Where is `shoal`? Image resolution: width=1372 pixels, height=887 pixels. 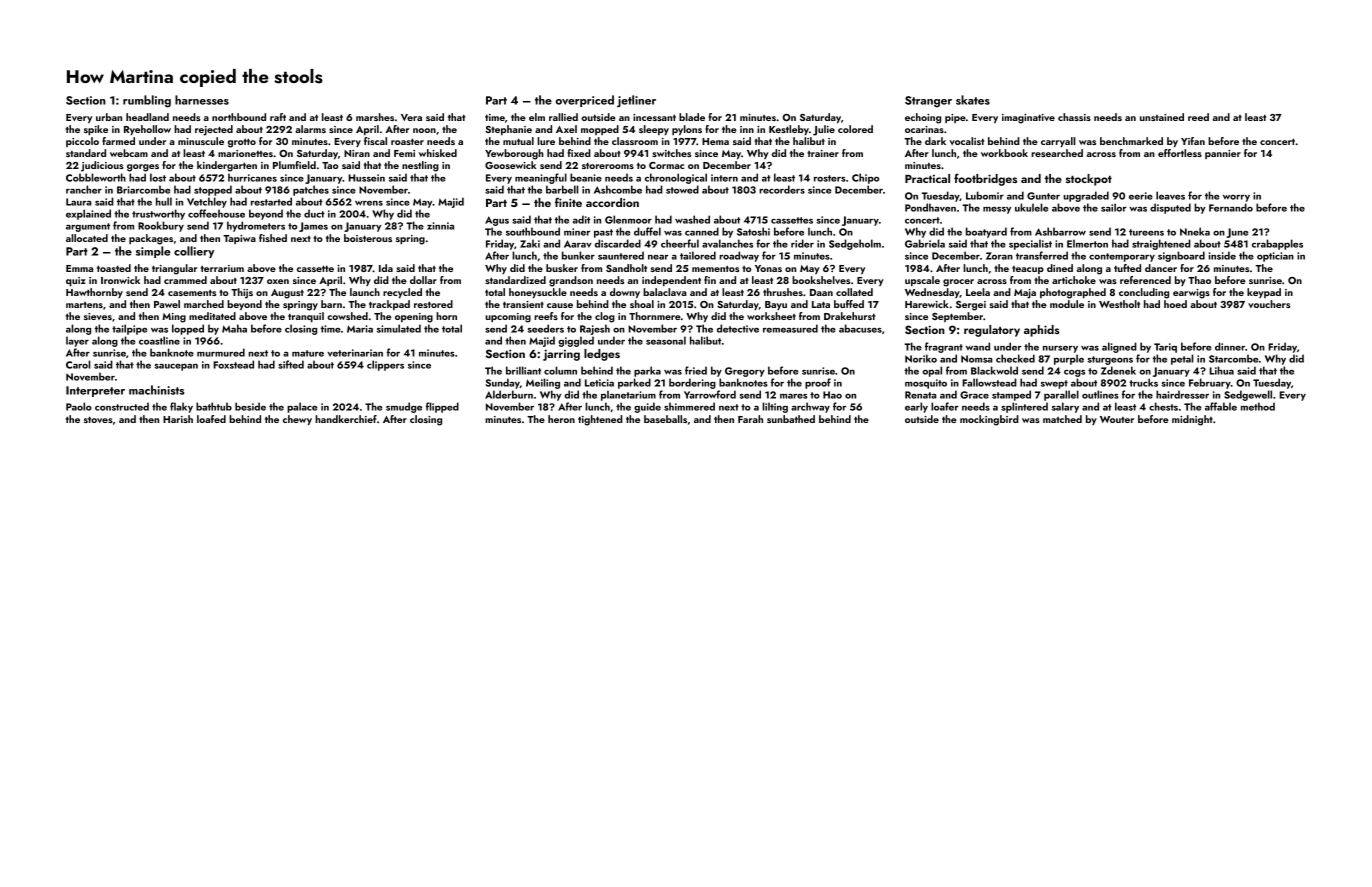 shoal is located at coordinates (642, 304).
